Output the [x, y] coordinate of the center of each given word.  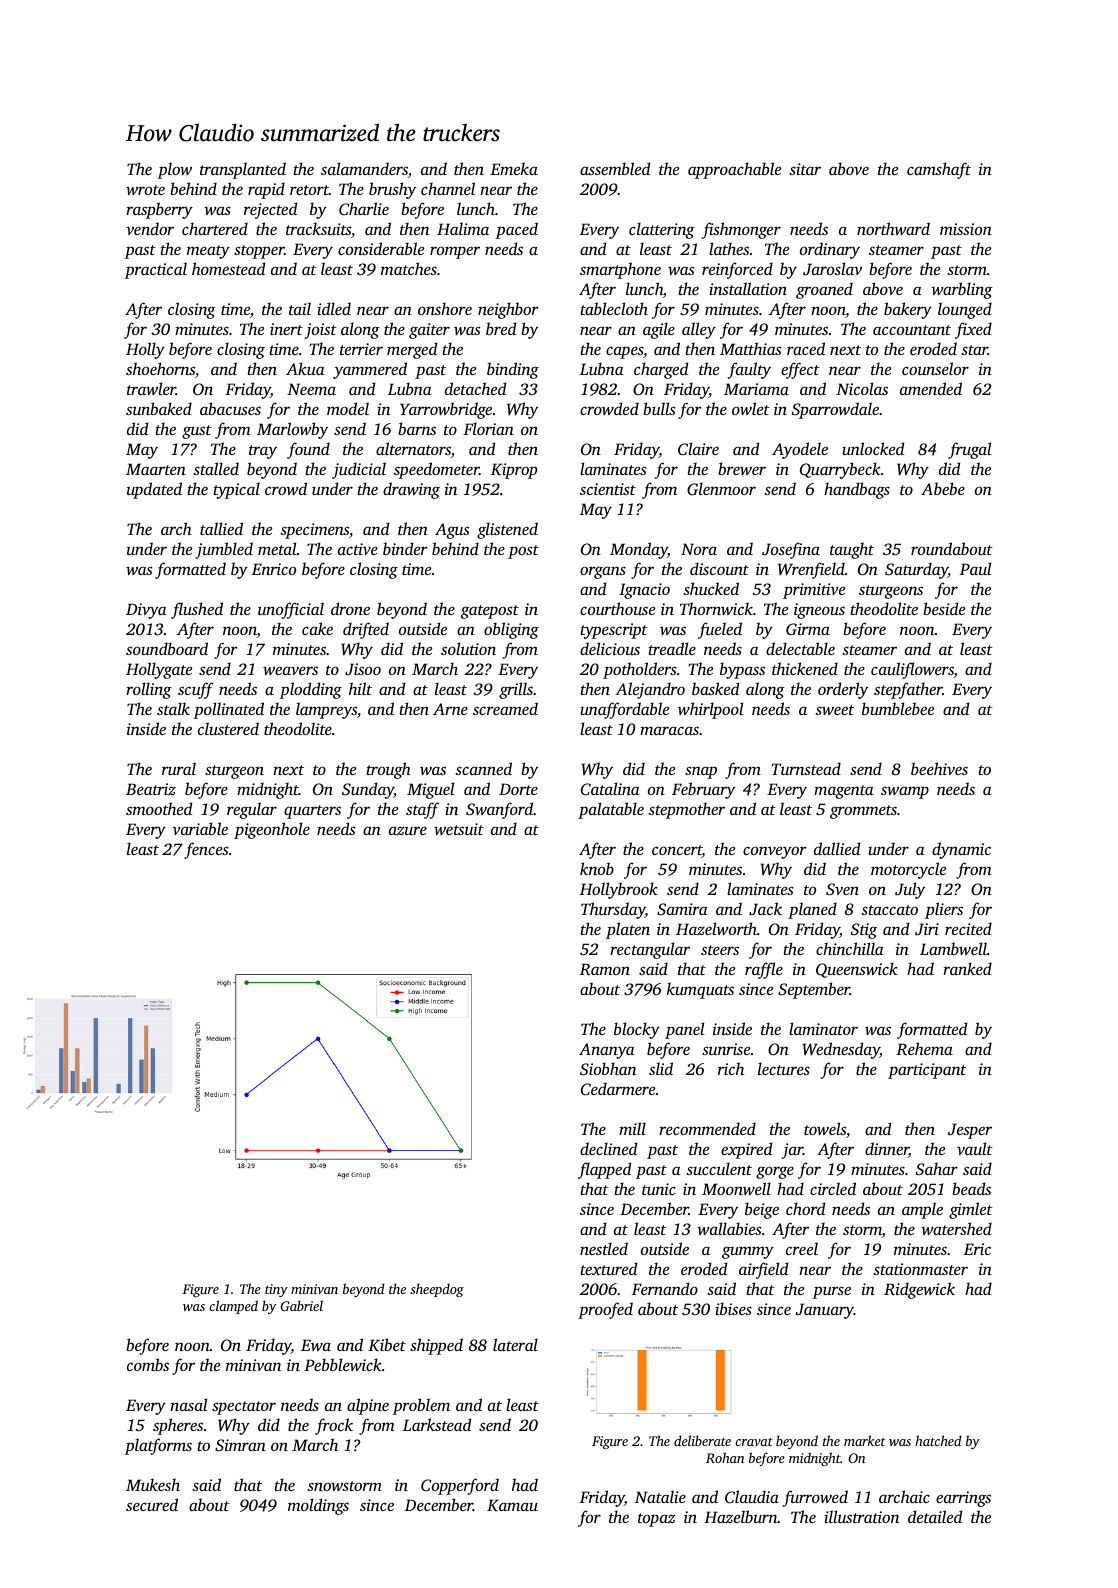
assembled [615, 168]
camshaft [939, 170]
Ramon [605, 969]
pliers [944, 910]
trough [389, 770]
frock [334, 1426]
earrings [963, 1499]
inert [286, 329]
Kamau [512, 1505]
